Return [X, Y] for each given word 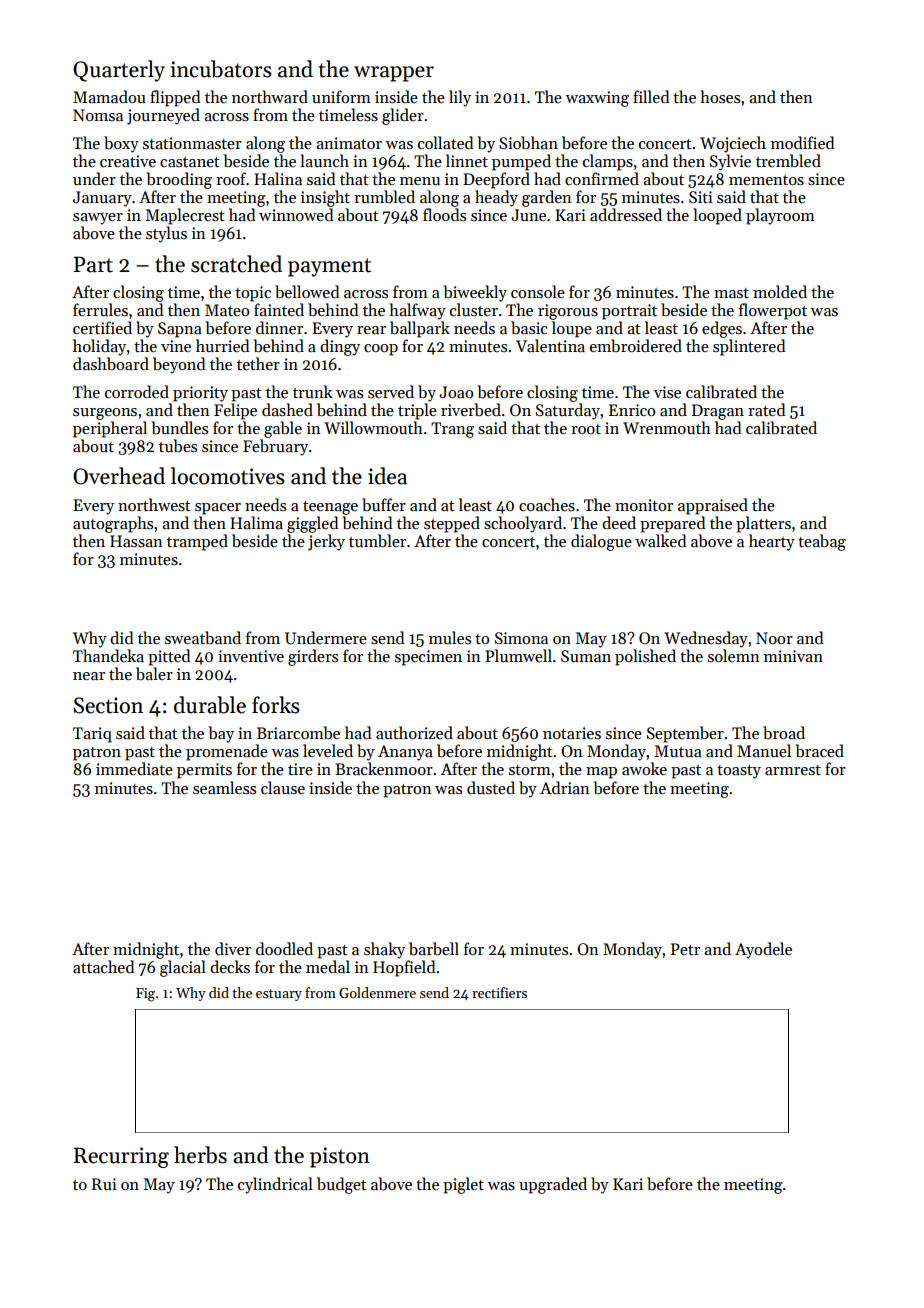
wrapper [394, 74]
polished [645, 657]
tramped [197, 542]
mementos [766, 180]
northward [270, 96]
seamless [224, 787]
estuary [279, 995]
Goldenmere [377, 992]
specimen [428, 658]
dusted [491, 787]
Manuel [764, 750]
